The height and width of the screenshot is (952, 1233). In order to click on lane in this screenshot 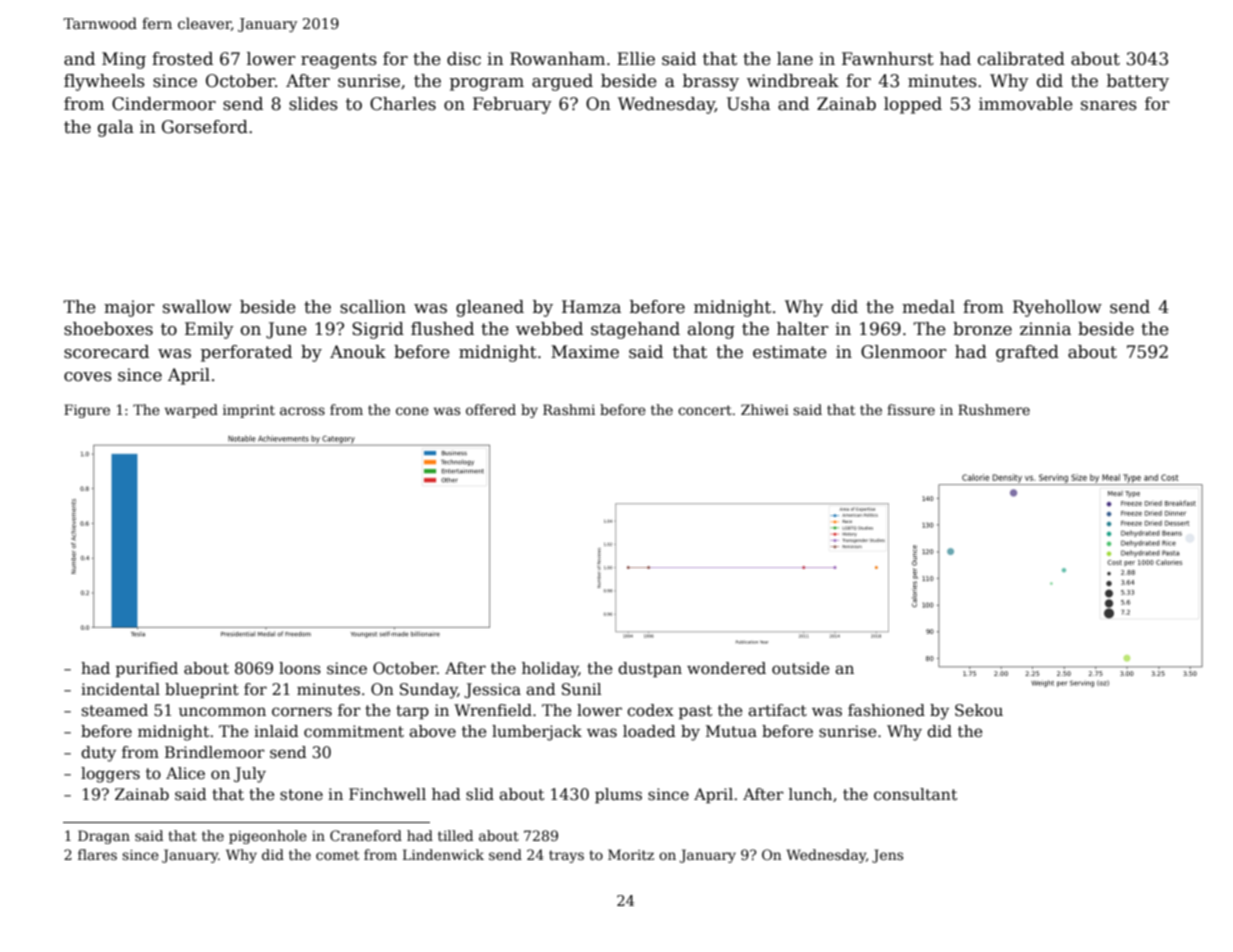, I will do `click(795, 59)`.
